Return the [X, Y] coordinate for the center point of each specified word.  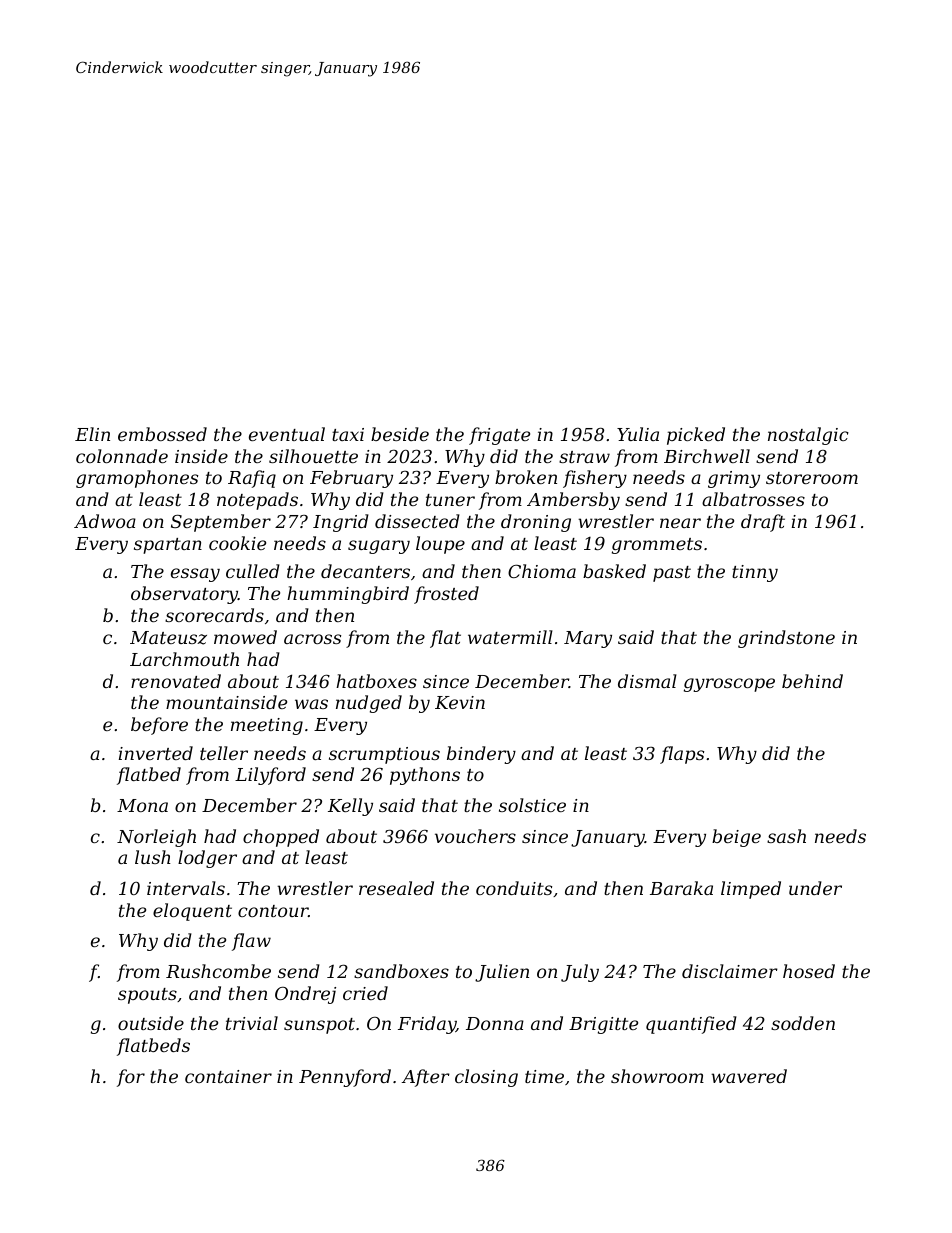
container [228, 1076]
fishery [595, 479]
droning [536, 523]
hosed [809, 971]
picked [696, 436]
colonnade [122, 456]
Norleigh [156, 838]
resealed [396, 888]
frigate [499, 436]
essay [195, 575]
